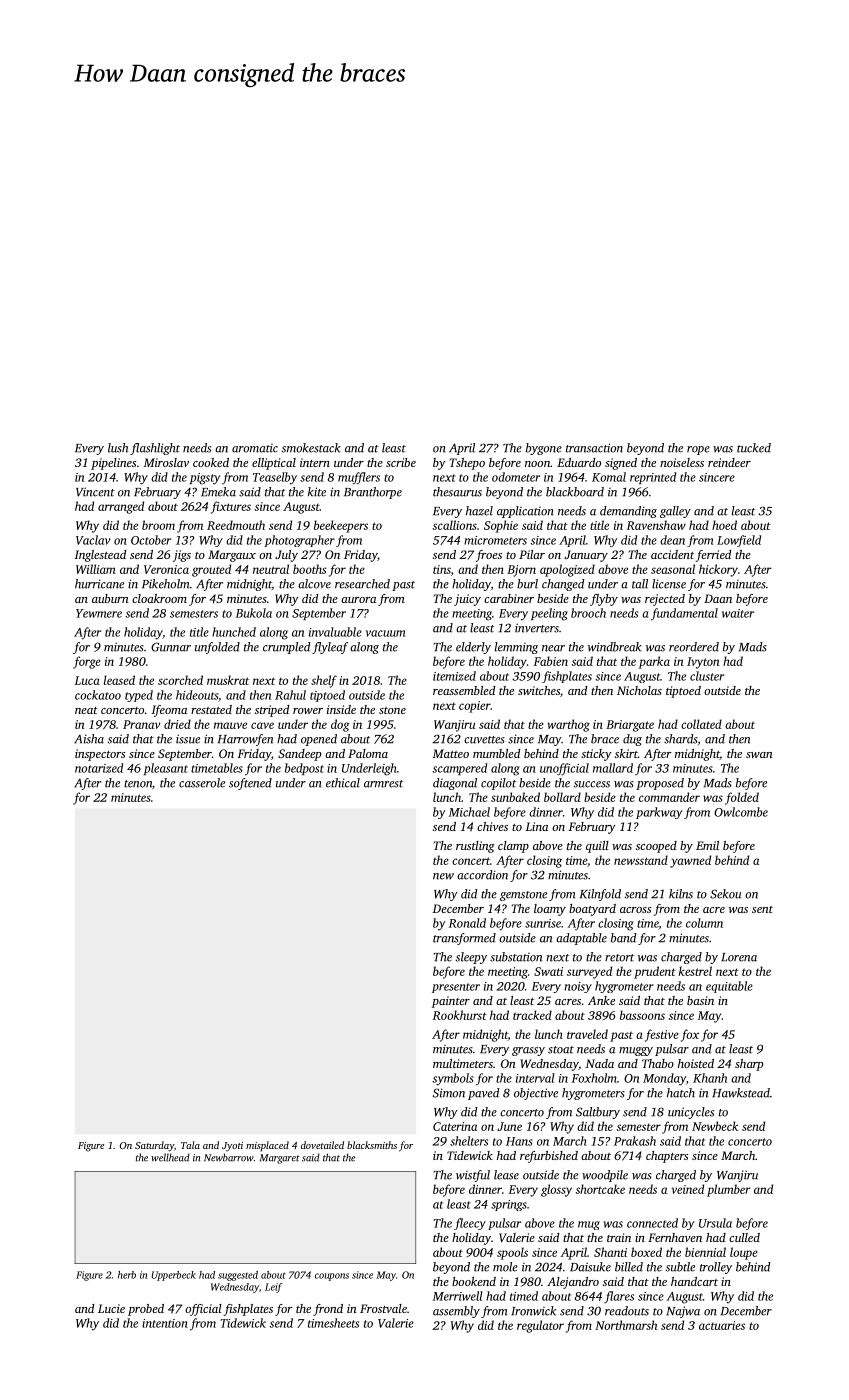 This screenshot has width=849, height=1400. I want to click on connected, so click(652, 1223).
